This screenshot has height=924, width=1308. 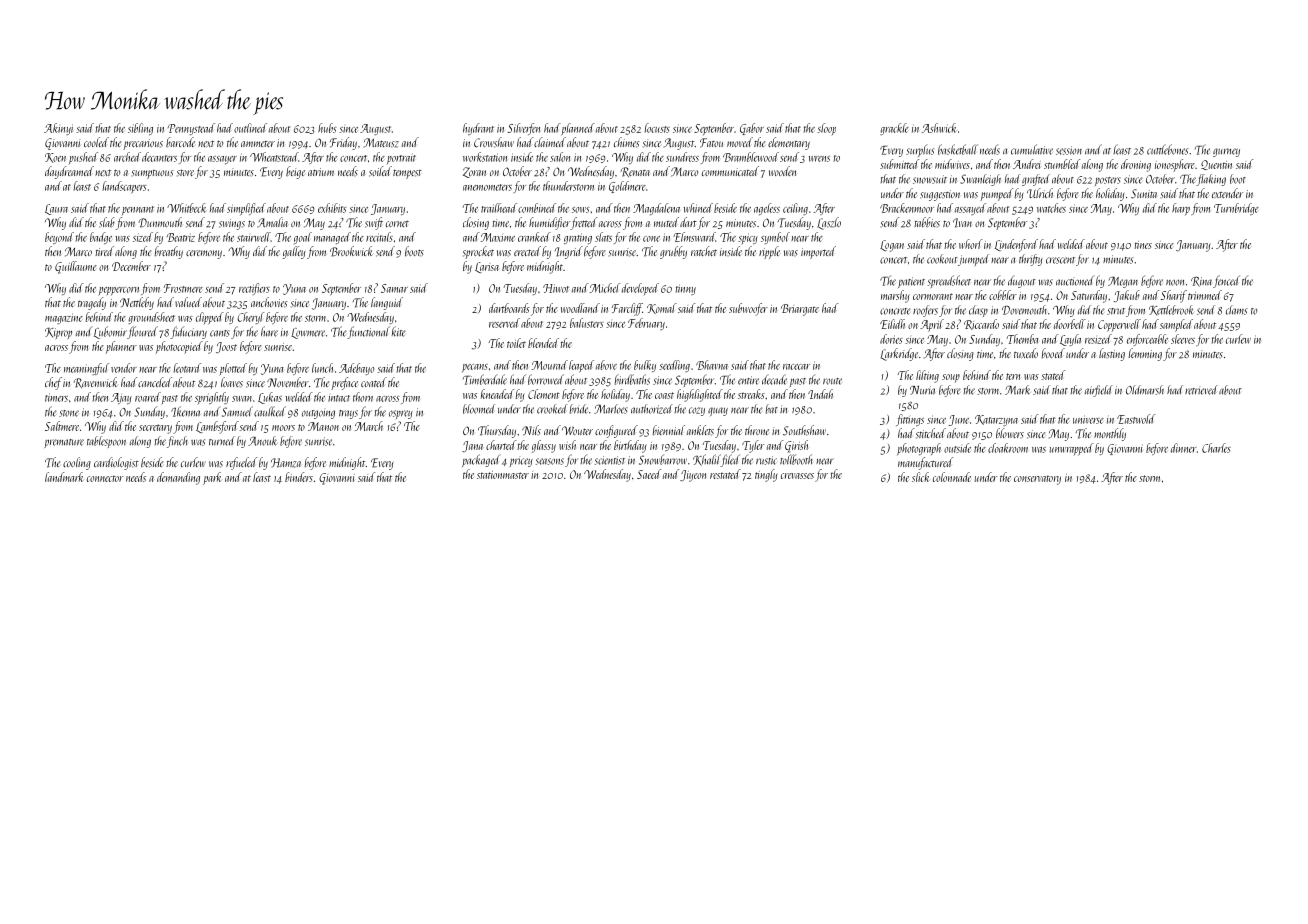 I want to click on groundsheet, so click(x=151, y=318).
